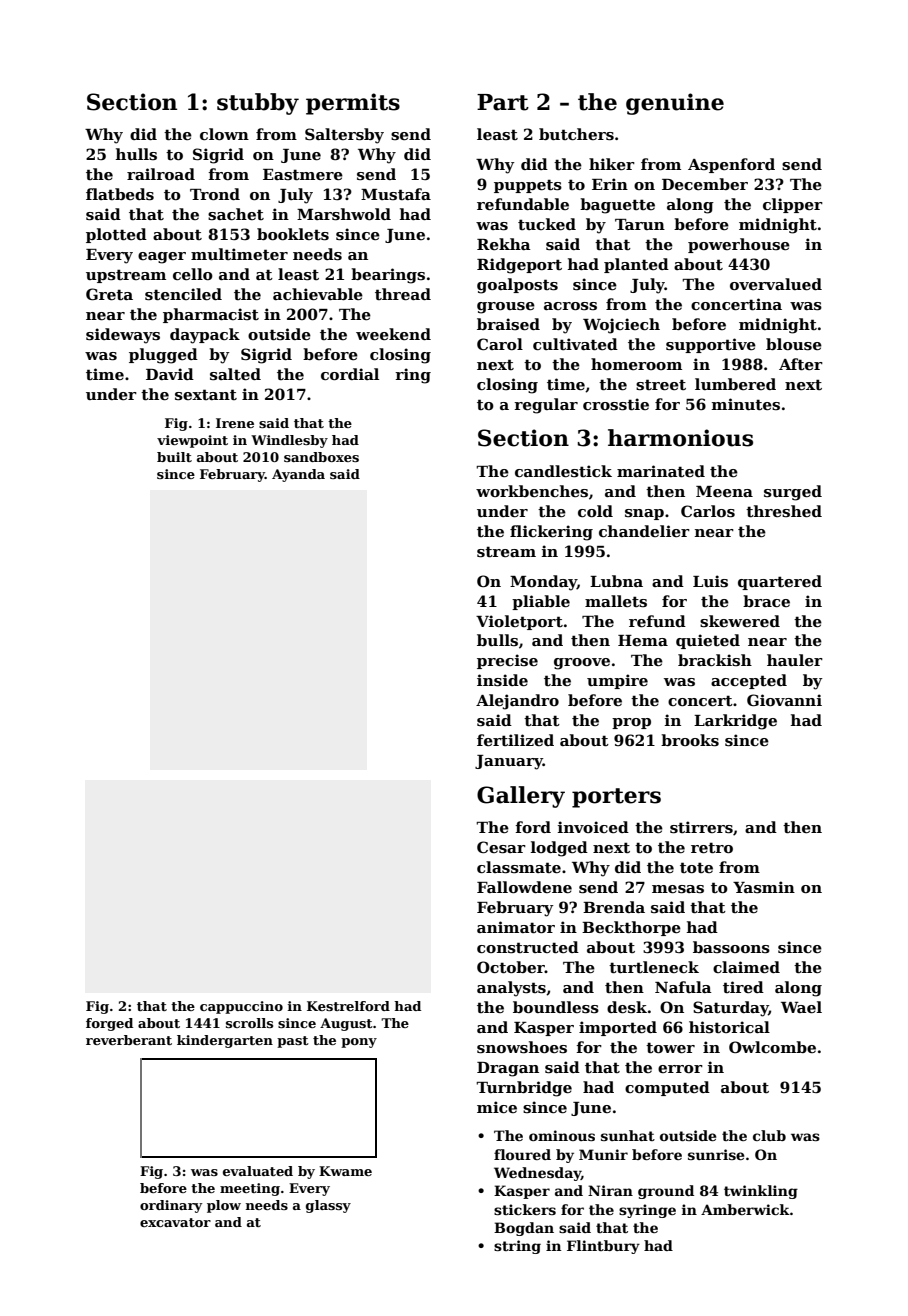  I want to click on clipper, so click(793, 205).
